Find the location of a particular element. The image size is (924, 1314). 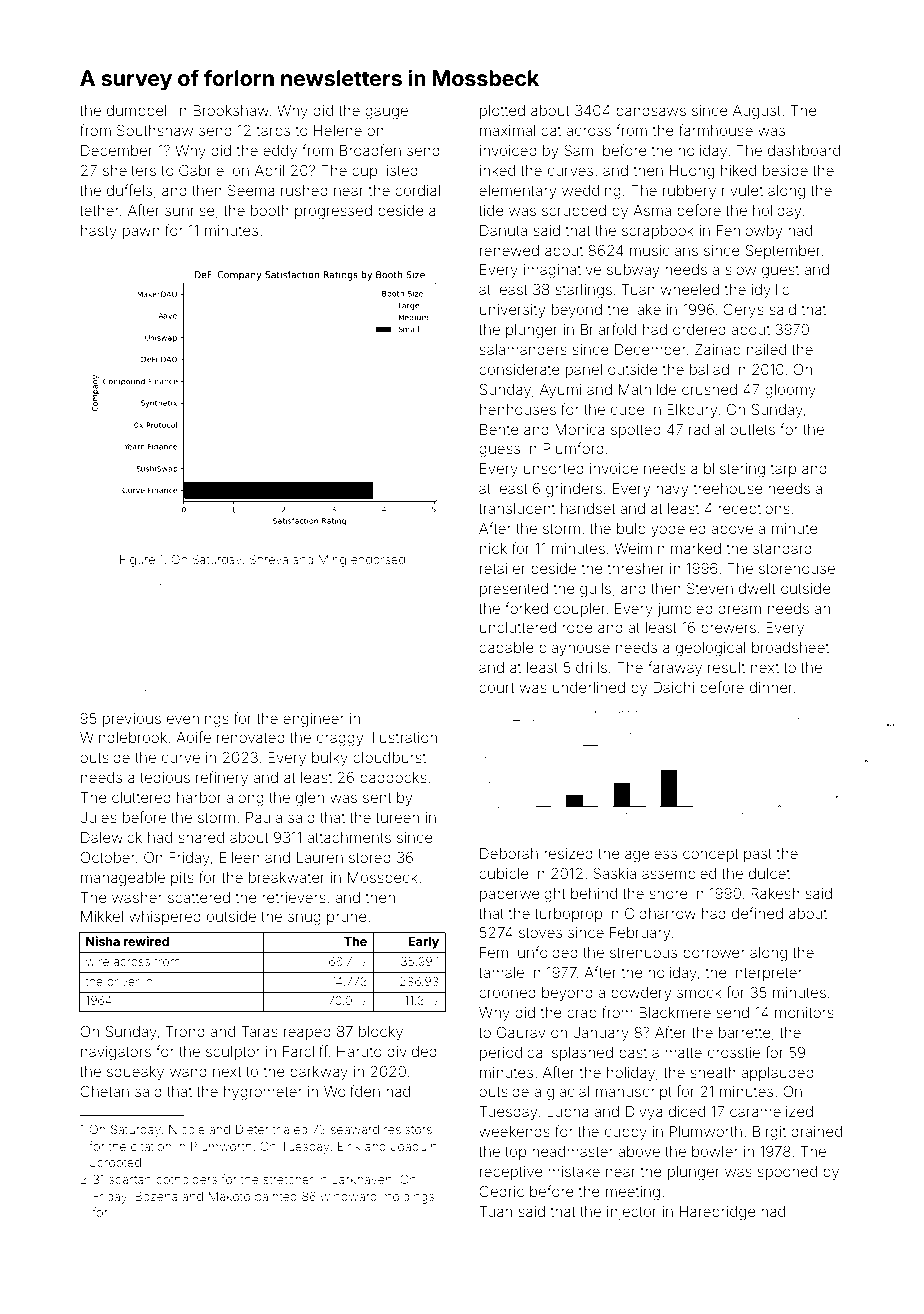

endorsed is located at coordinates (378, 559).
